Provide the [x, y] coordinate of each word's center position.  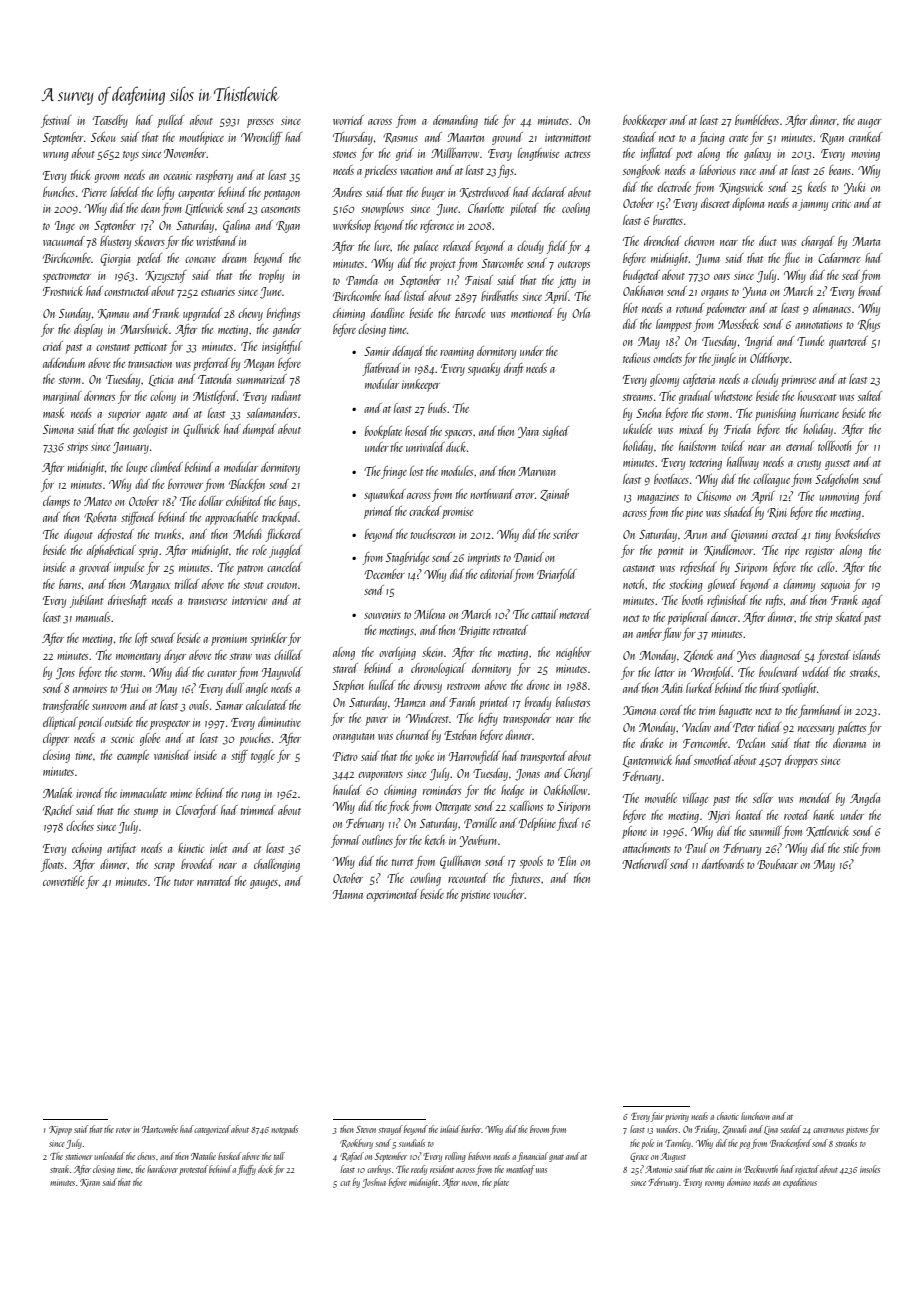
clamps [56, 502]
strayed [390, 1130]
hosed [417, 431]
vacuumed [64, 241]
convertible [63, 881]
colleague [771, 480]
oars [722, 277]
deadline [387, 313]
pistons [857, 1130]
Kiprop [60, 1130]
